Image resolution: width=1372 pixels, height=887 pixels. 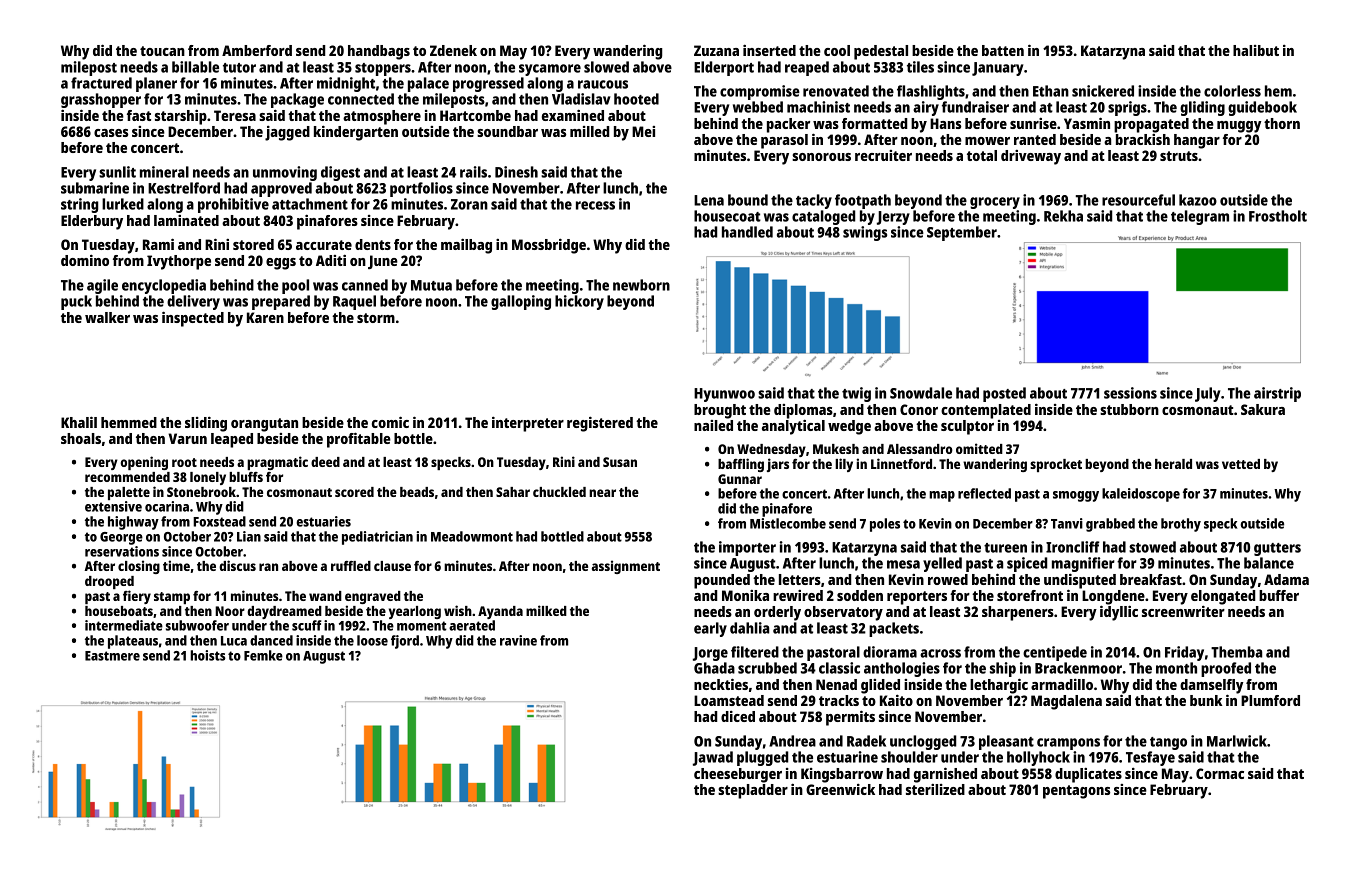 What do you see at coordinates (1279, 595) in the page?
I see `buffer` at bounding box center [1279, 595].
